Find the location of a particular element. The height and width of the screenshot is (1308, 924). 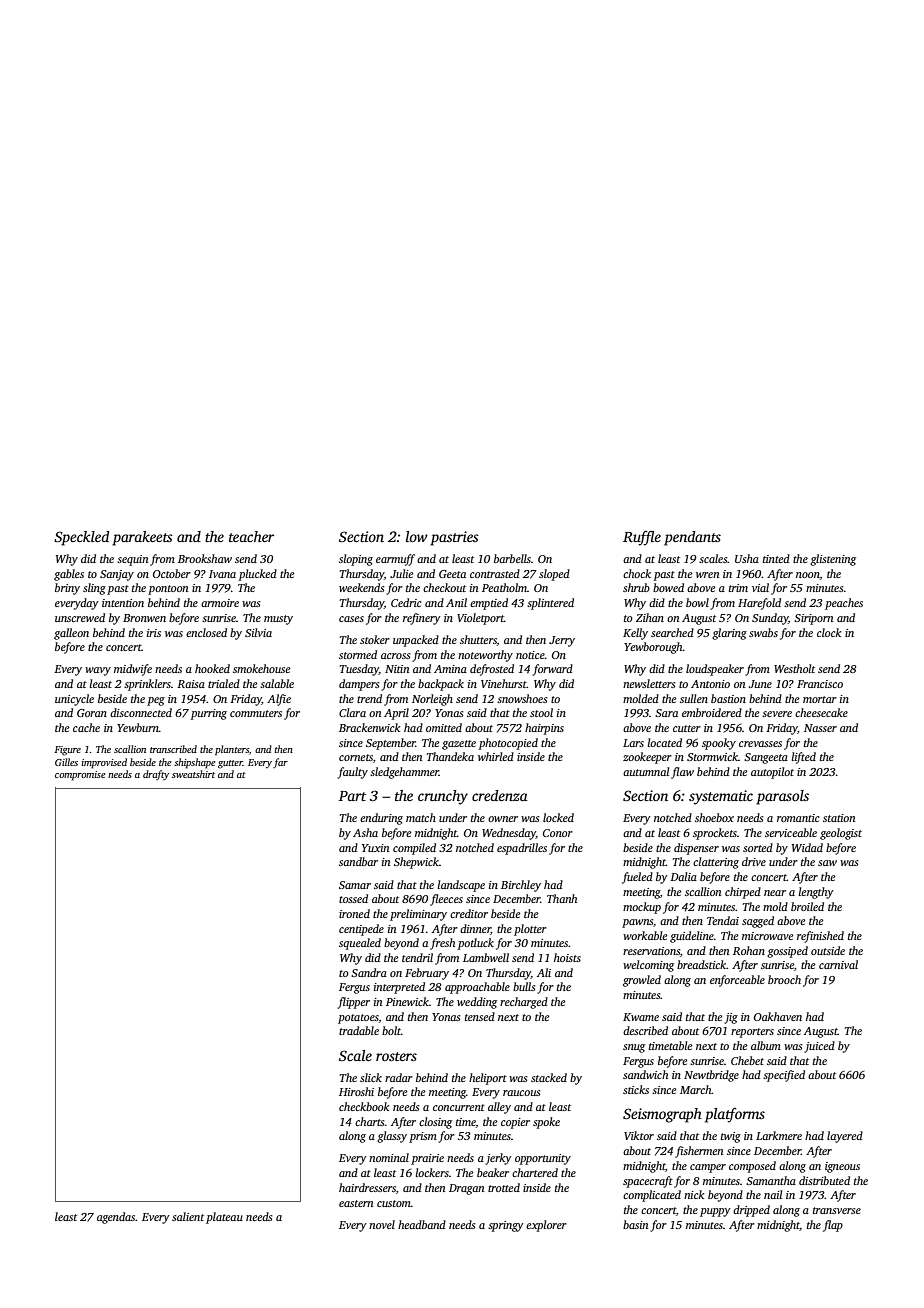

snug is located at coordinates (634, 1048).
